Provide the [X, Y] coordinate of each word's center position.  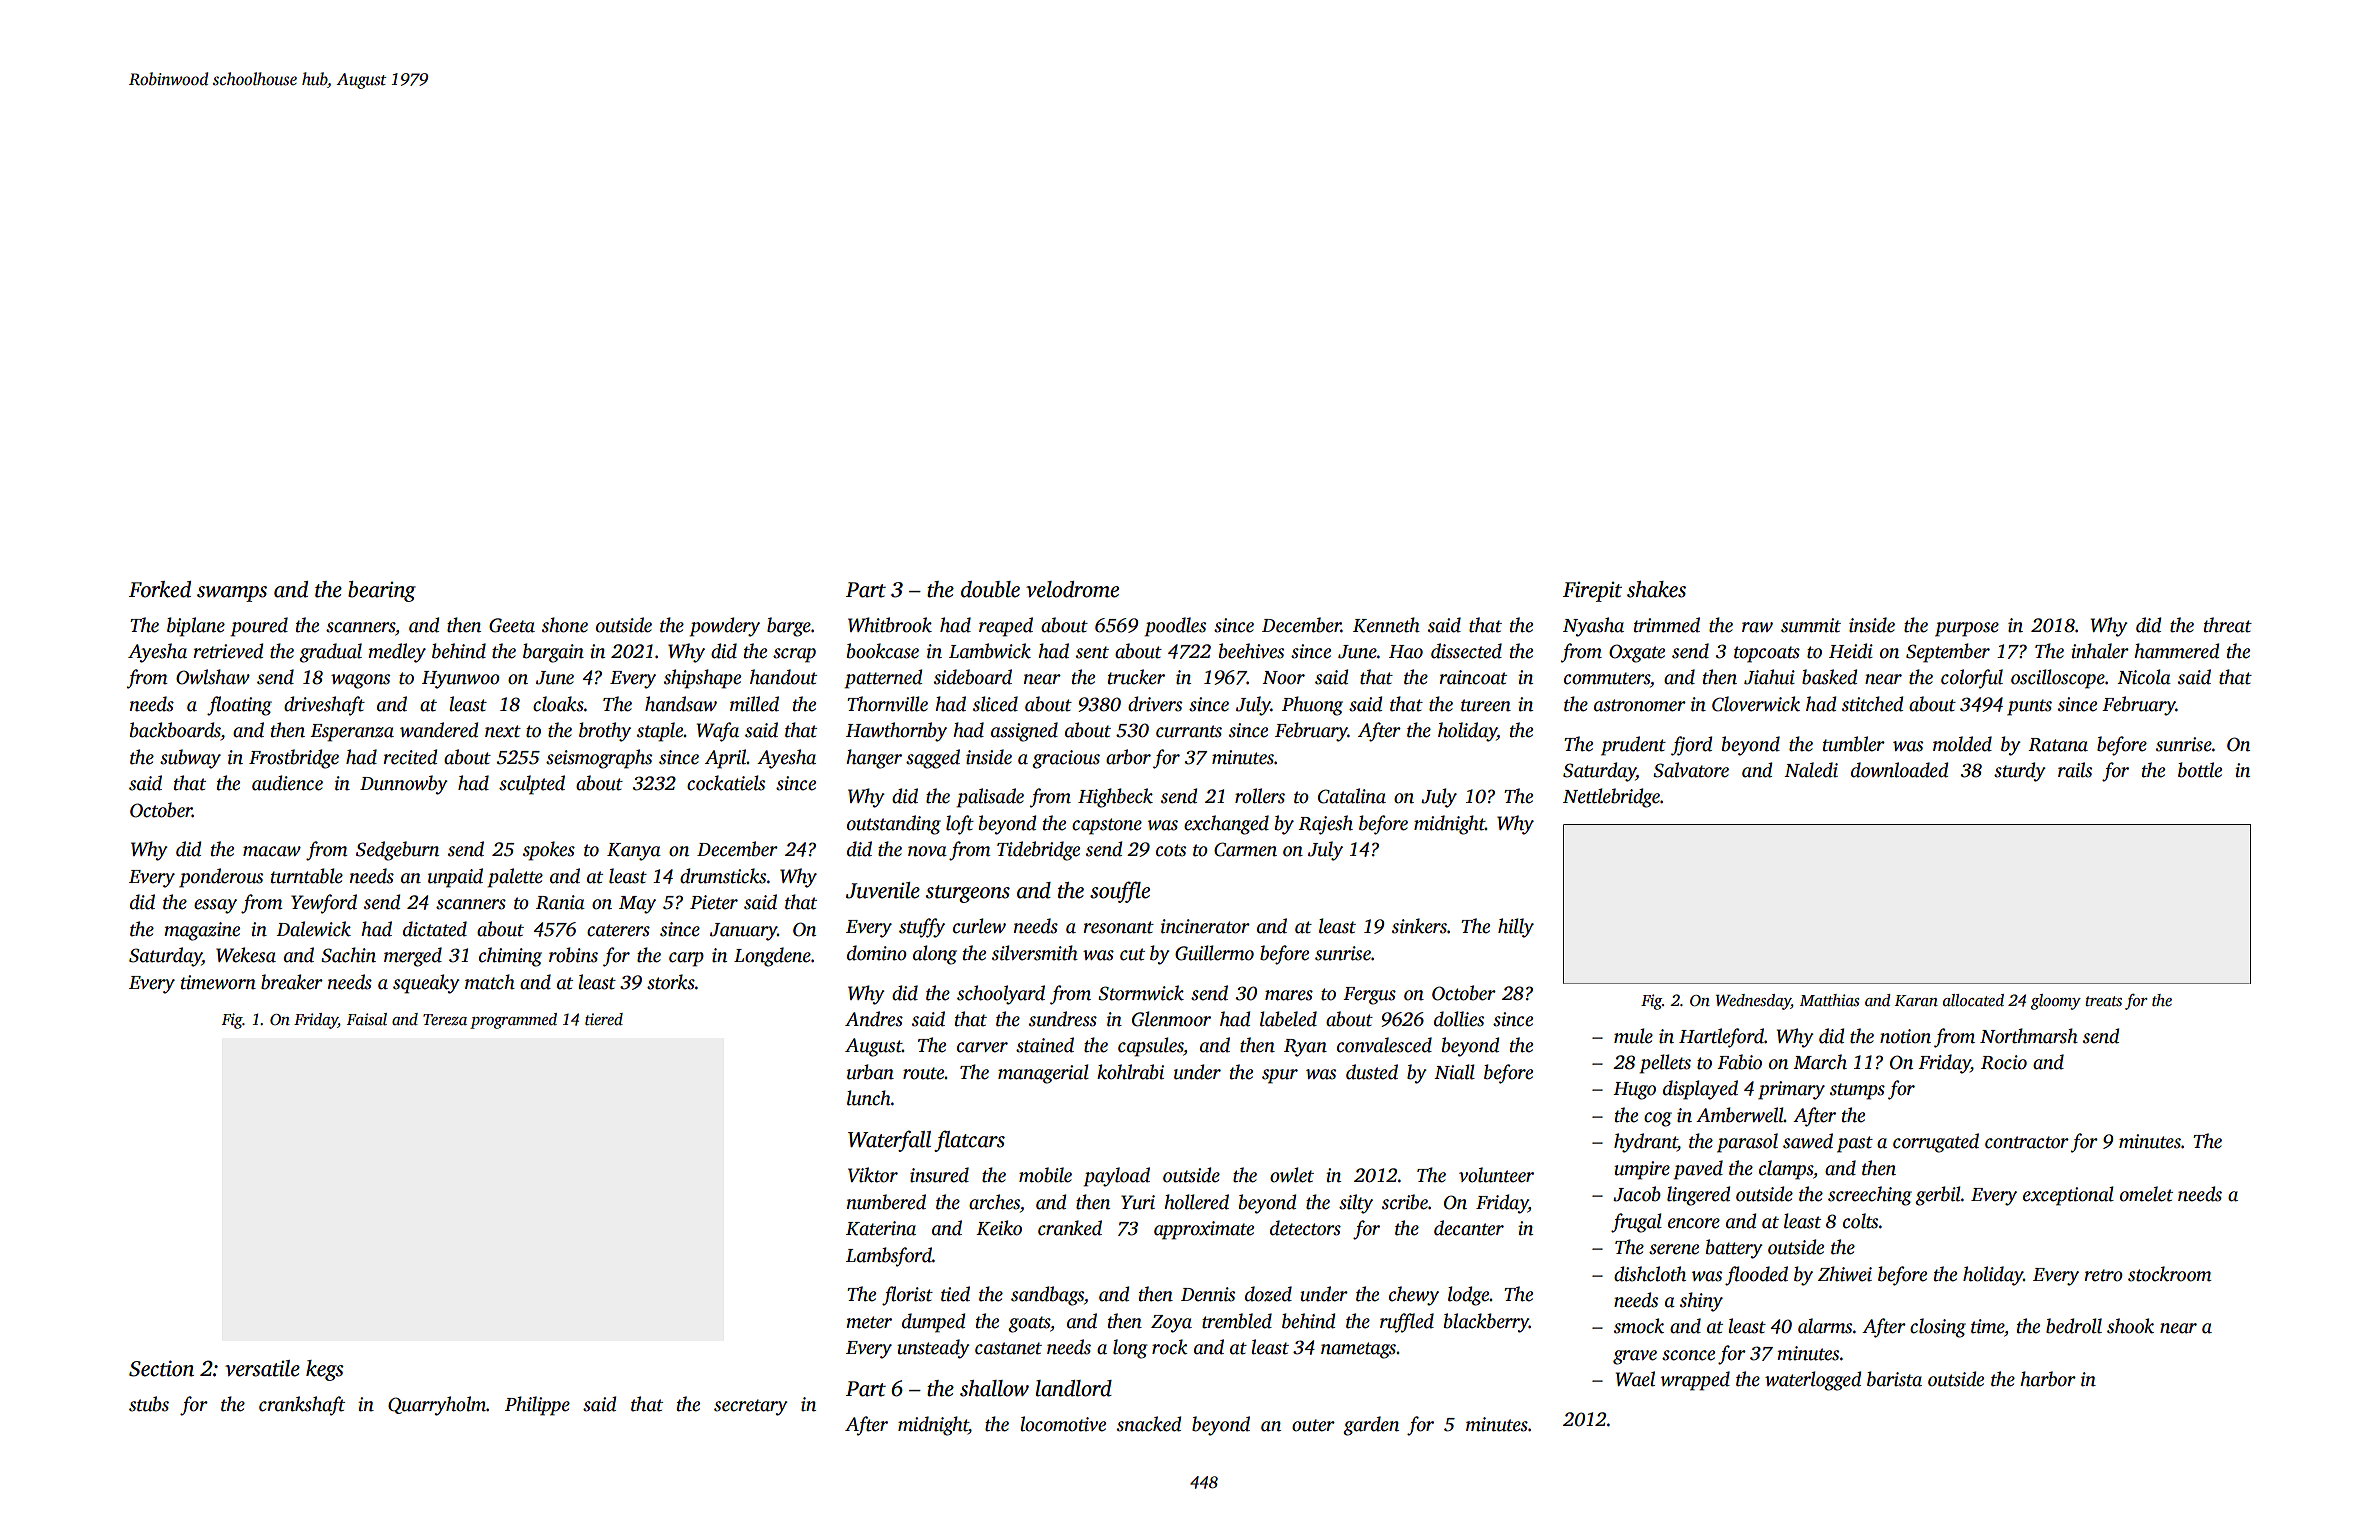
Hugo [1634, 1091]
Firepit [1592, 592]
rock [1170, 1347]
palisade [990, 798]
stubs [149, 1404]
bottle [2200, 770]
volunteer [1496, 1175]
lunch [869, 1098]
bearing [382, 591]
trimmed [1667, 625]
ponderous [221, 878]
